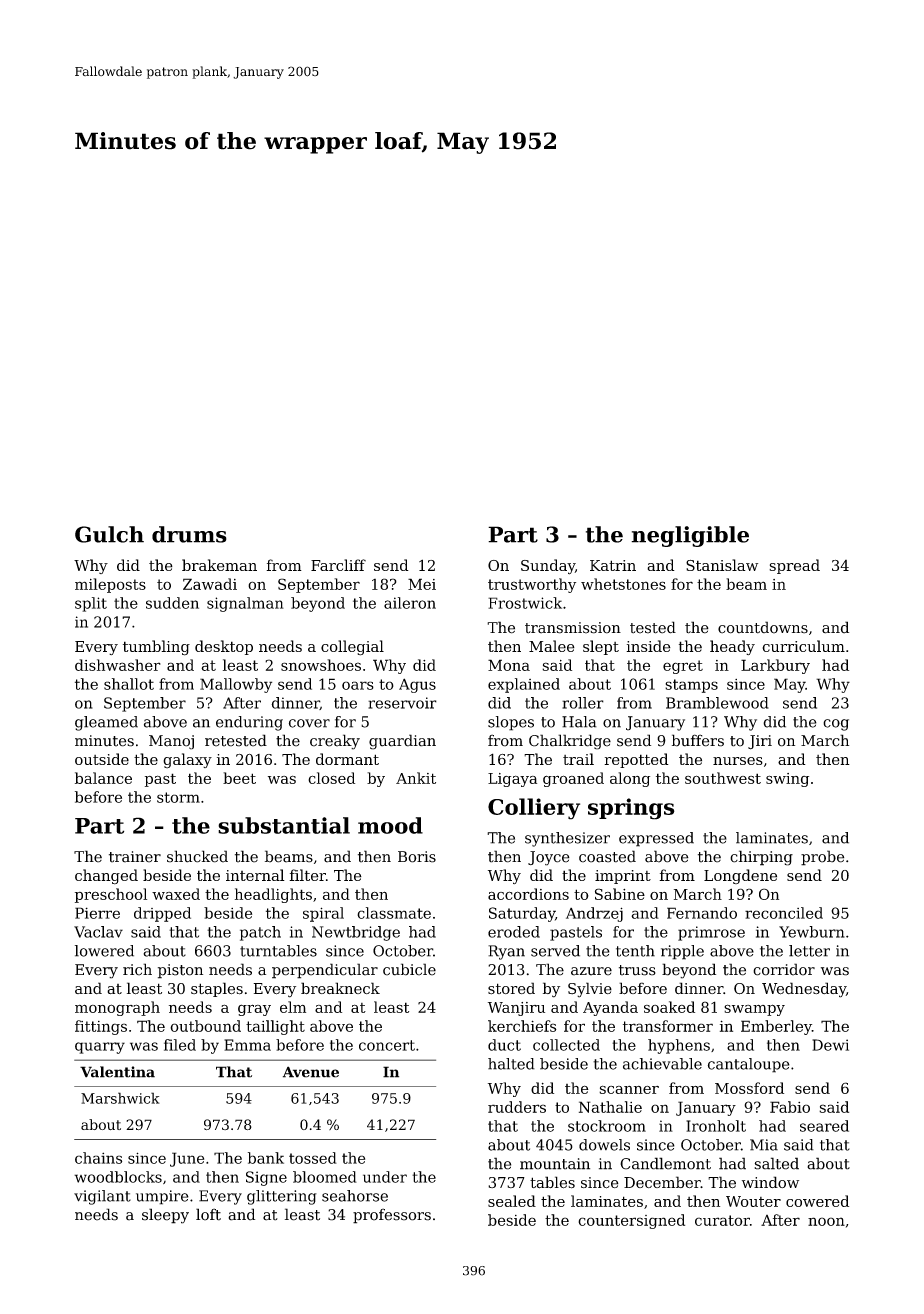 The width and height of the document is (924, 1314). I want to click on buffers, so click(698, 740).
